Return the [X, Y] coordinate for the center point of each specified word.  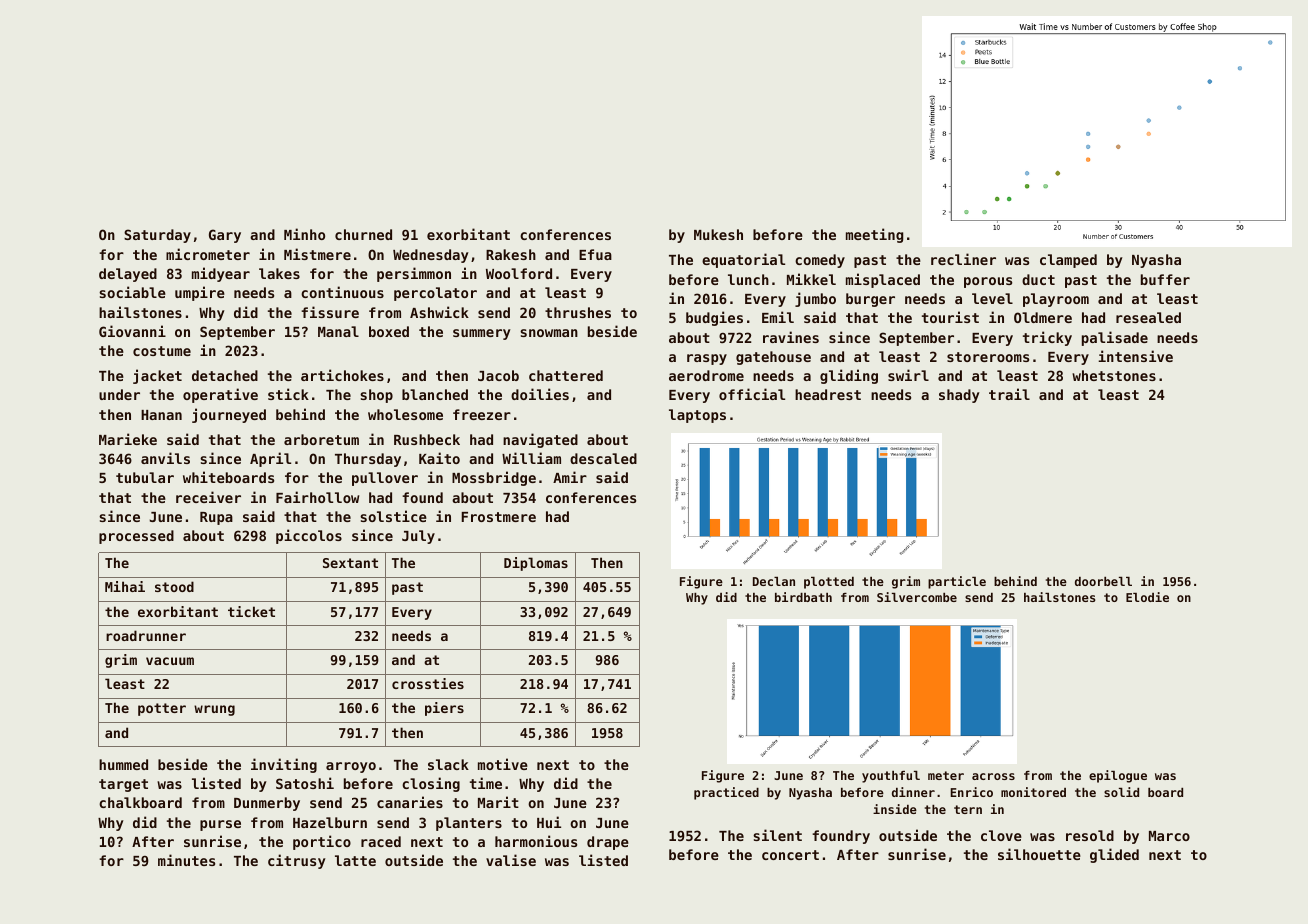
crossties [428, 683]
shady [959, 396]
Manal [338, 331]
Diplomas [536, 564]
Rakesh [511, 254]
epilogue [1118, 776]
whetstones [1114, 375]
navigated [540, 440]
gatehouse [773, 358]
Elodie [1147, 597]
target [123, 785]
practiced [726, 793]
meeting [874, 235]
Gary [225, 236]
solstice [393, 516]
